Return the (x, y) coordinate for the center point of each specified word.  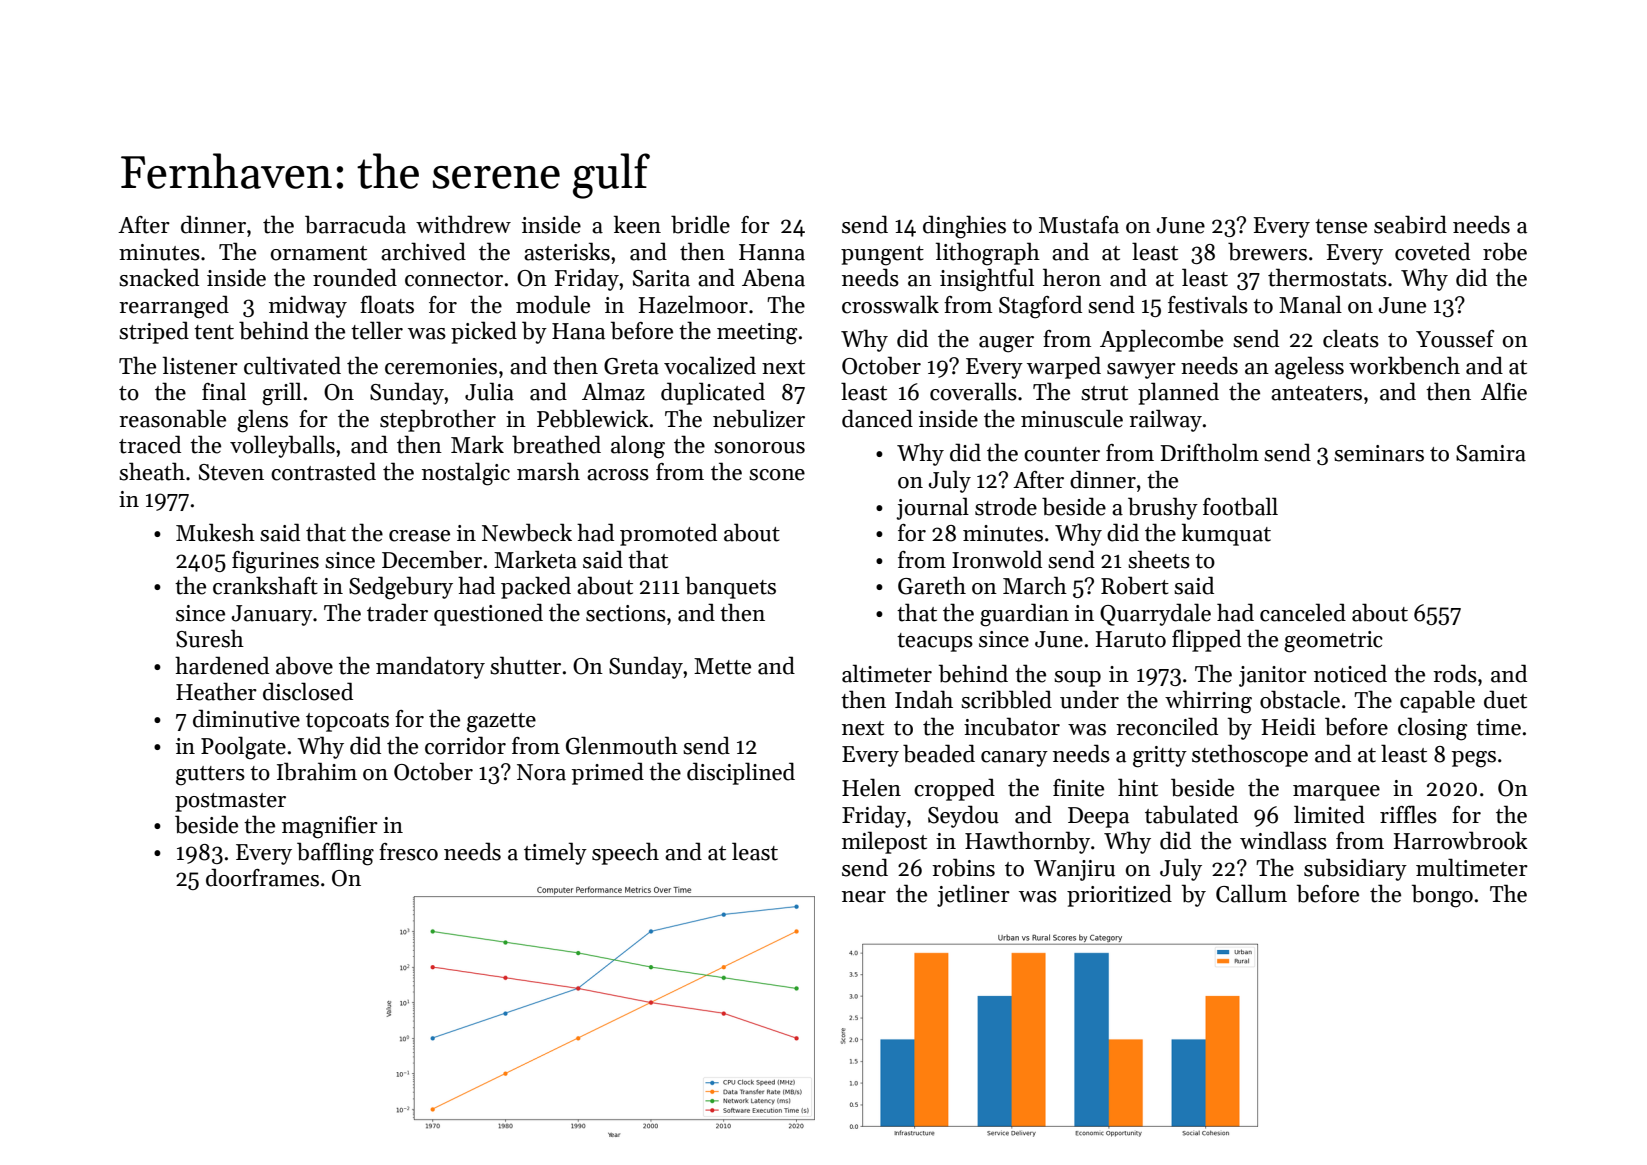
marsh (548, 471)
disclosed (308, 691)
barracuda (355, 224)
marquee (1336, 793)
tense (1341, 226)
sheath (152, 471)
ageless (1309, 368)
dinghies (964, 227)
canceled (1303, 612)
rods (1455, 673)
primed (608, 773)
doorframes (262, 877)
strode (1006, 506)
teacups (935, 642)
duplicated (713, 393)
